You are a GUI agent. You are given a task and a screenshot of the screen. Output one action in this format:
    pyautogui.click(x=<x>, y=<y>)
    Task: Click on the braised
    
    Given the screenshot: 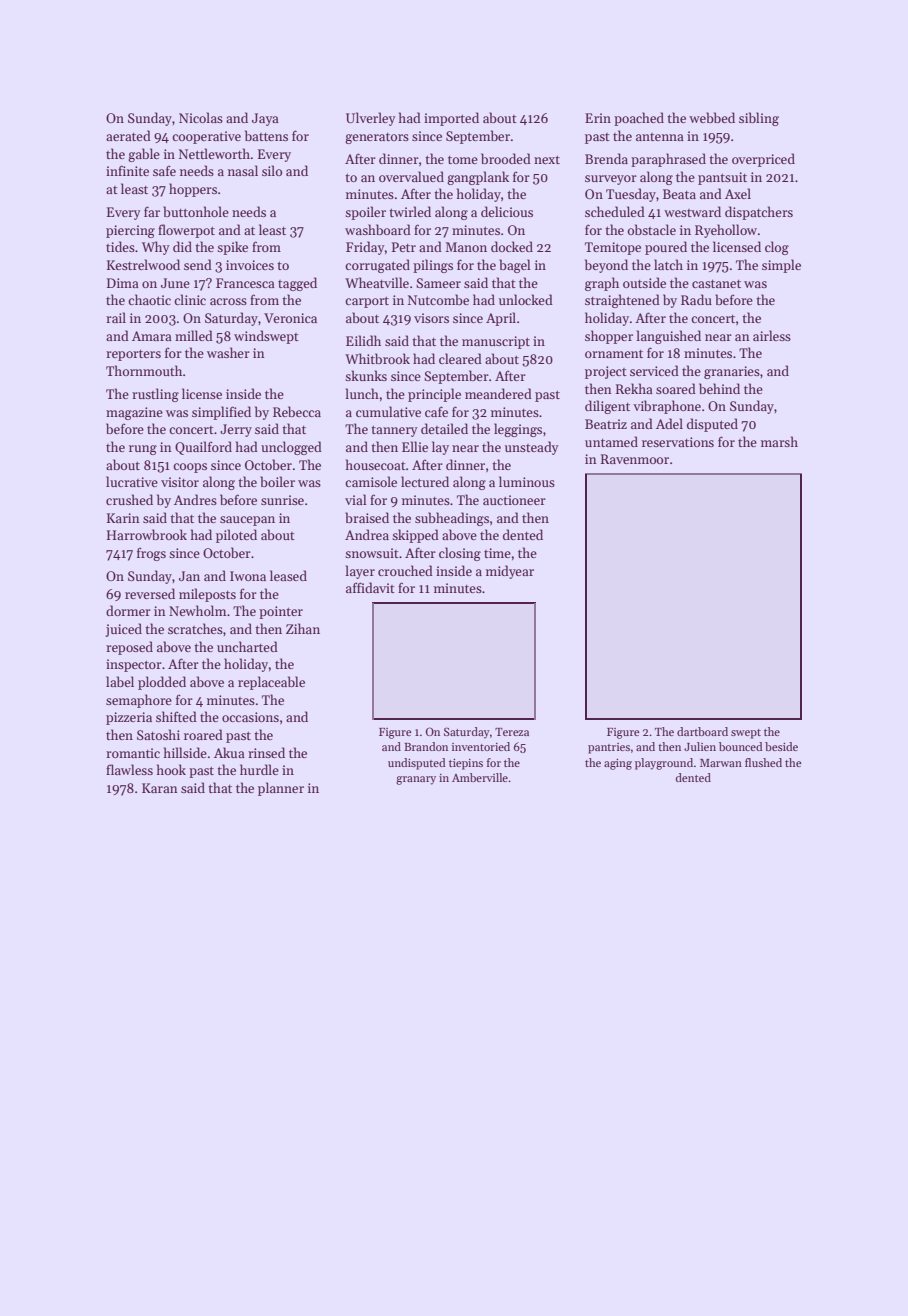 What is the action you would take?
    pyautogui.click(x=367, y=517)
